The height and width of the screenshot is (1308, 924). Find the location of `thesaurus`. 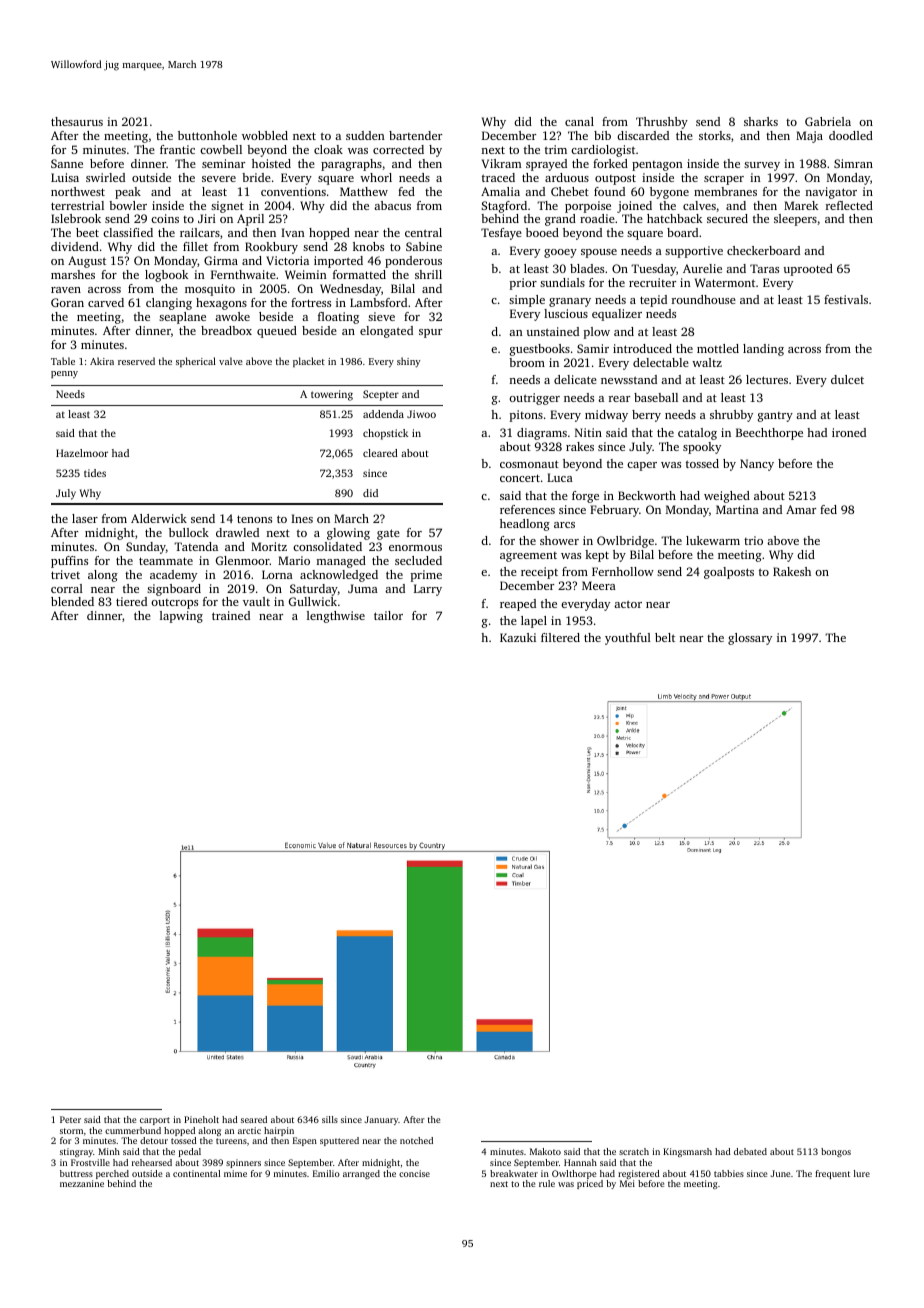

thesaurus is located at coordinates (77, 121).
